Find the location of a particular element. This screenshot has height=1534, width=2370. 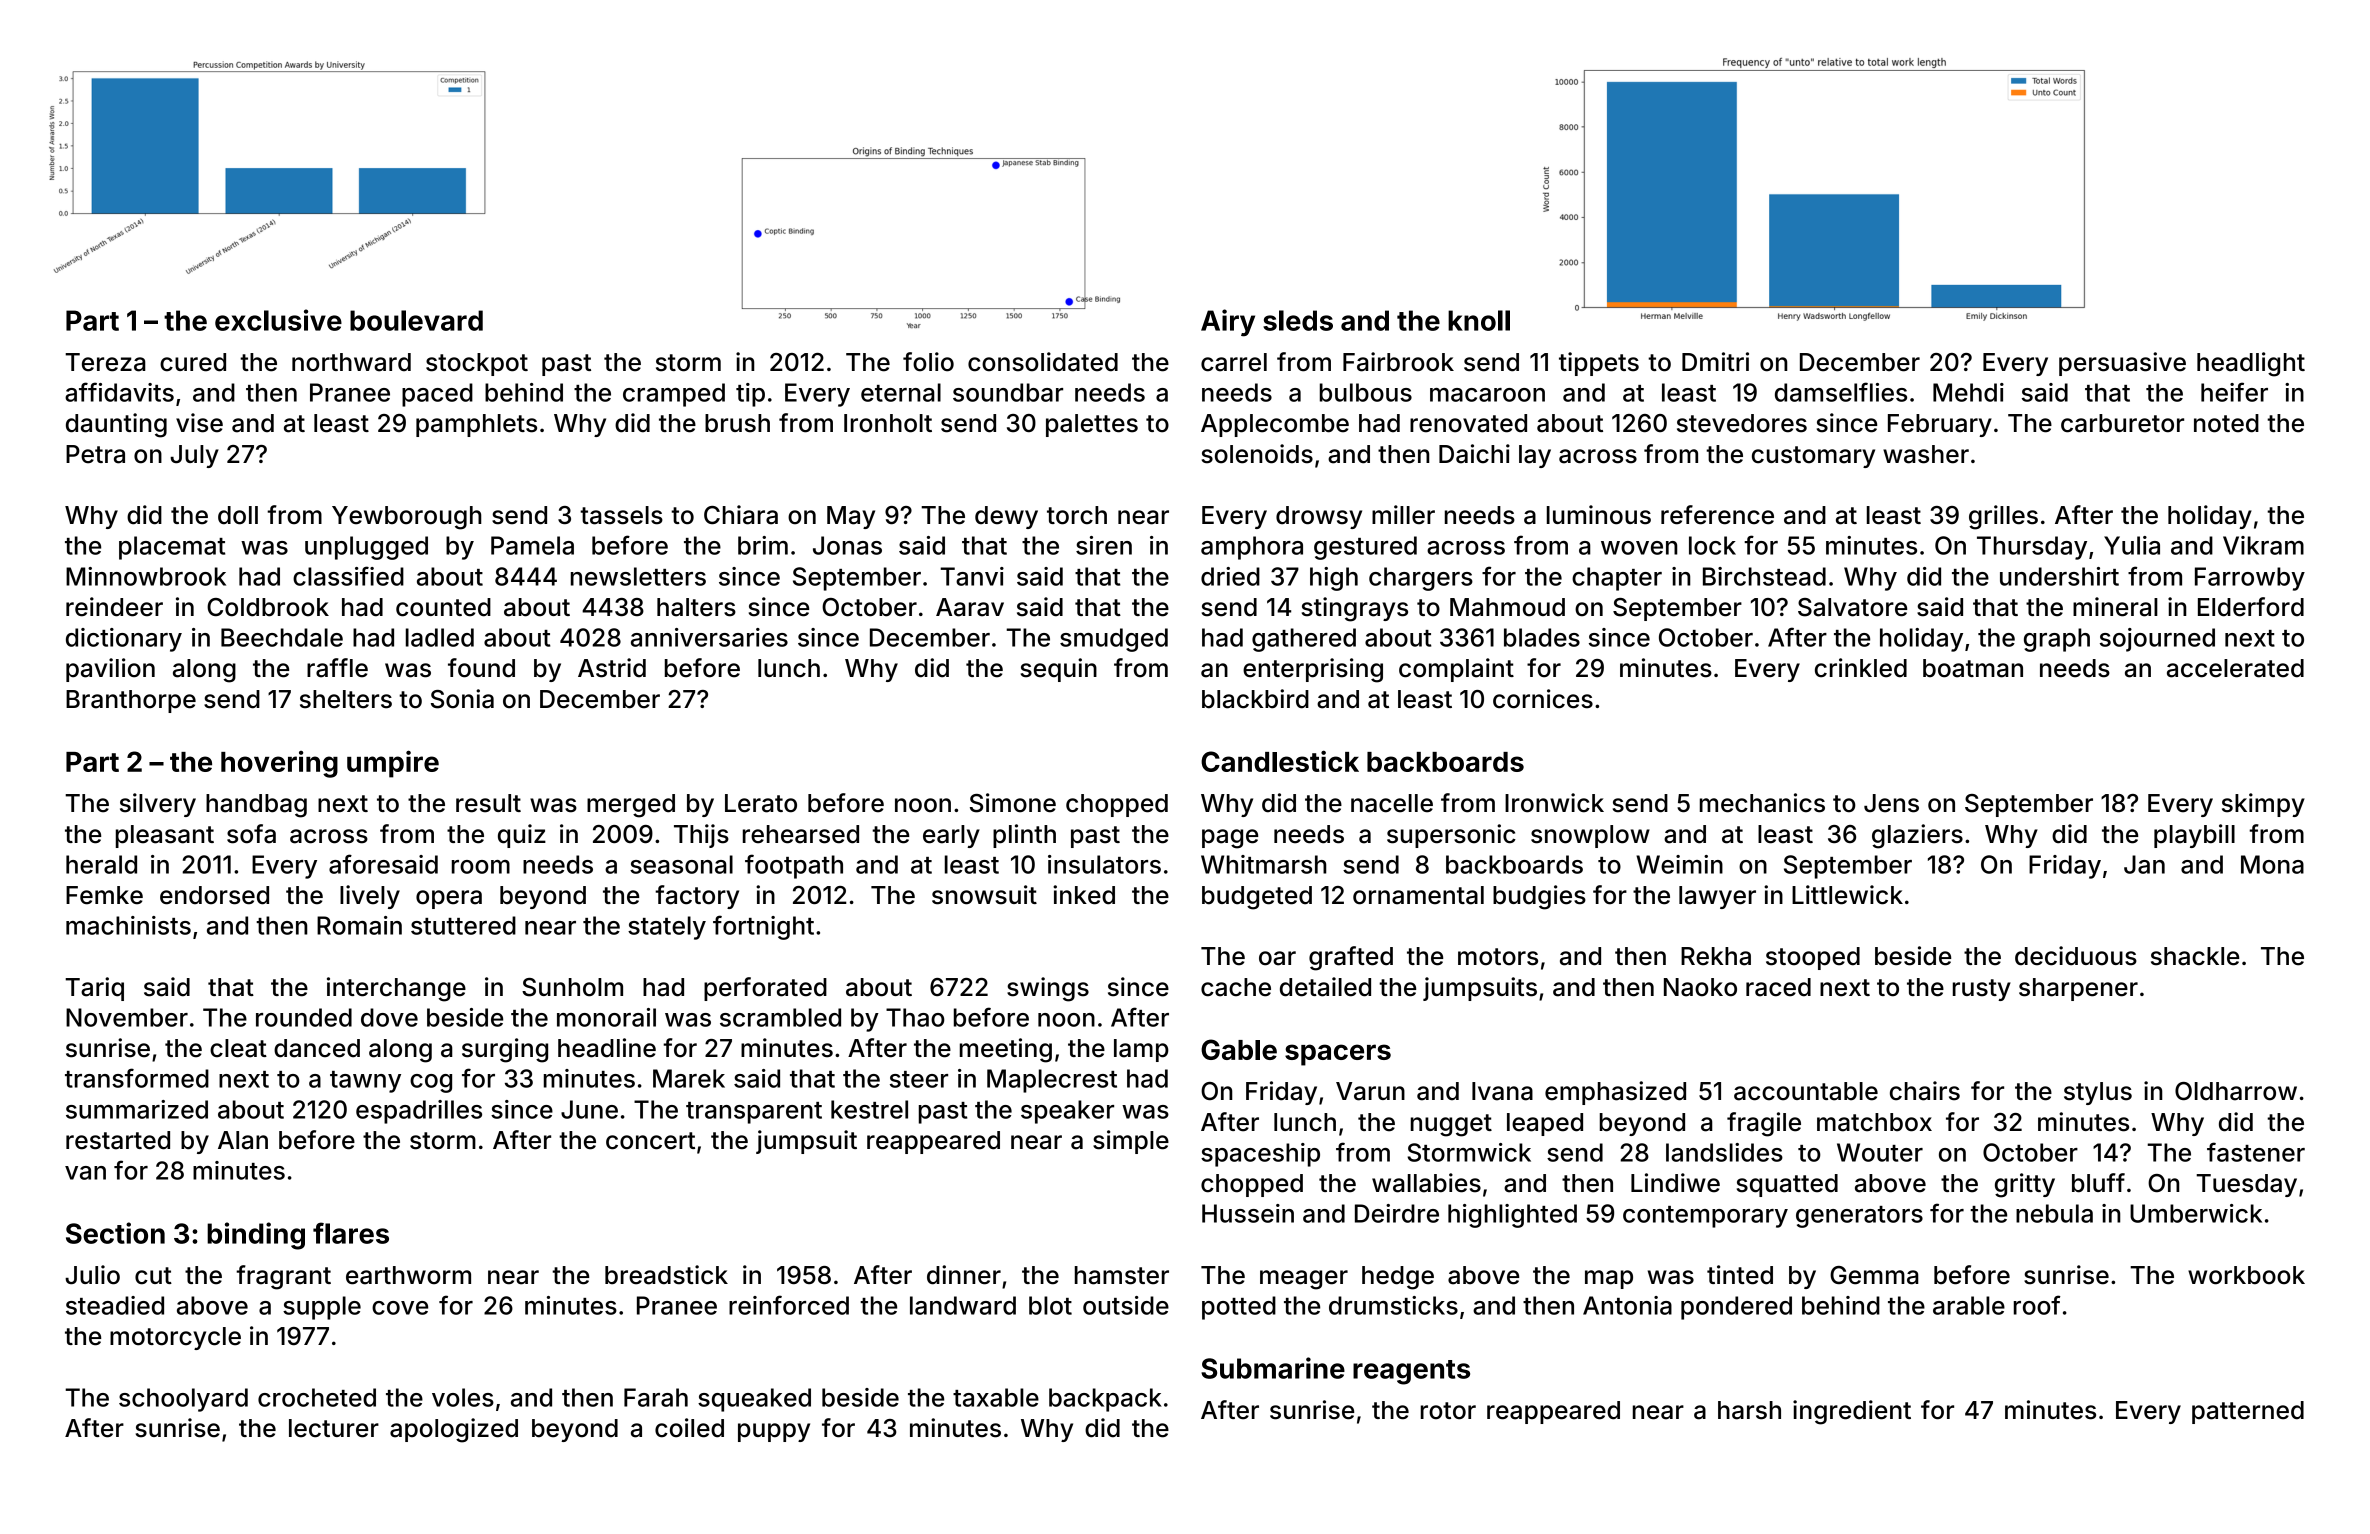

puppy is located at coordinates (774, 1432).
